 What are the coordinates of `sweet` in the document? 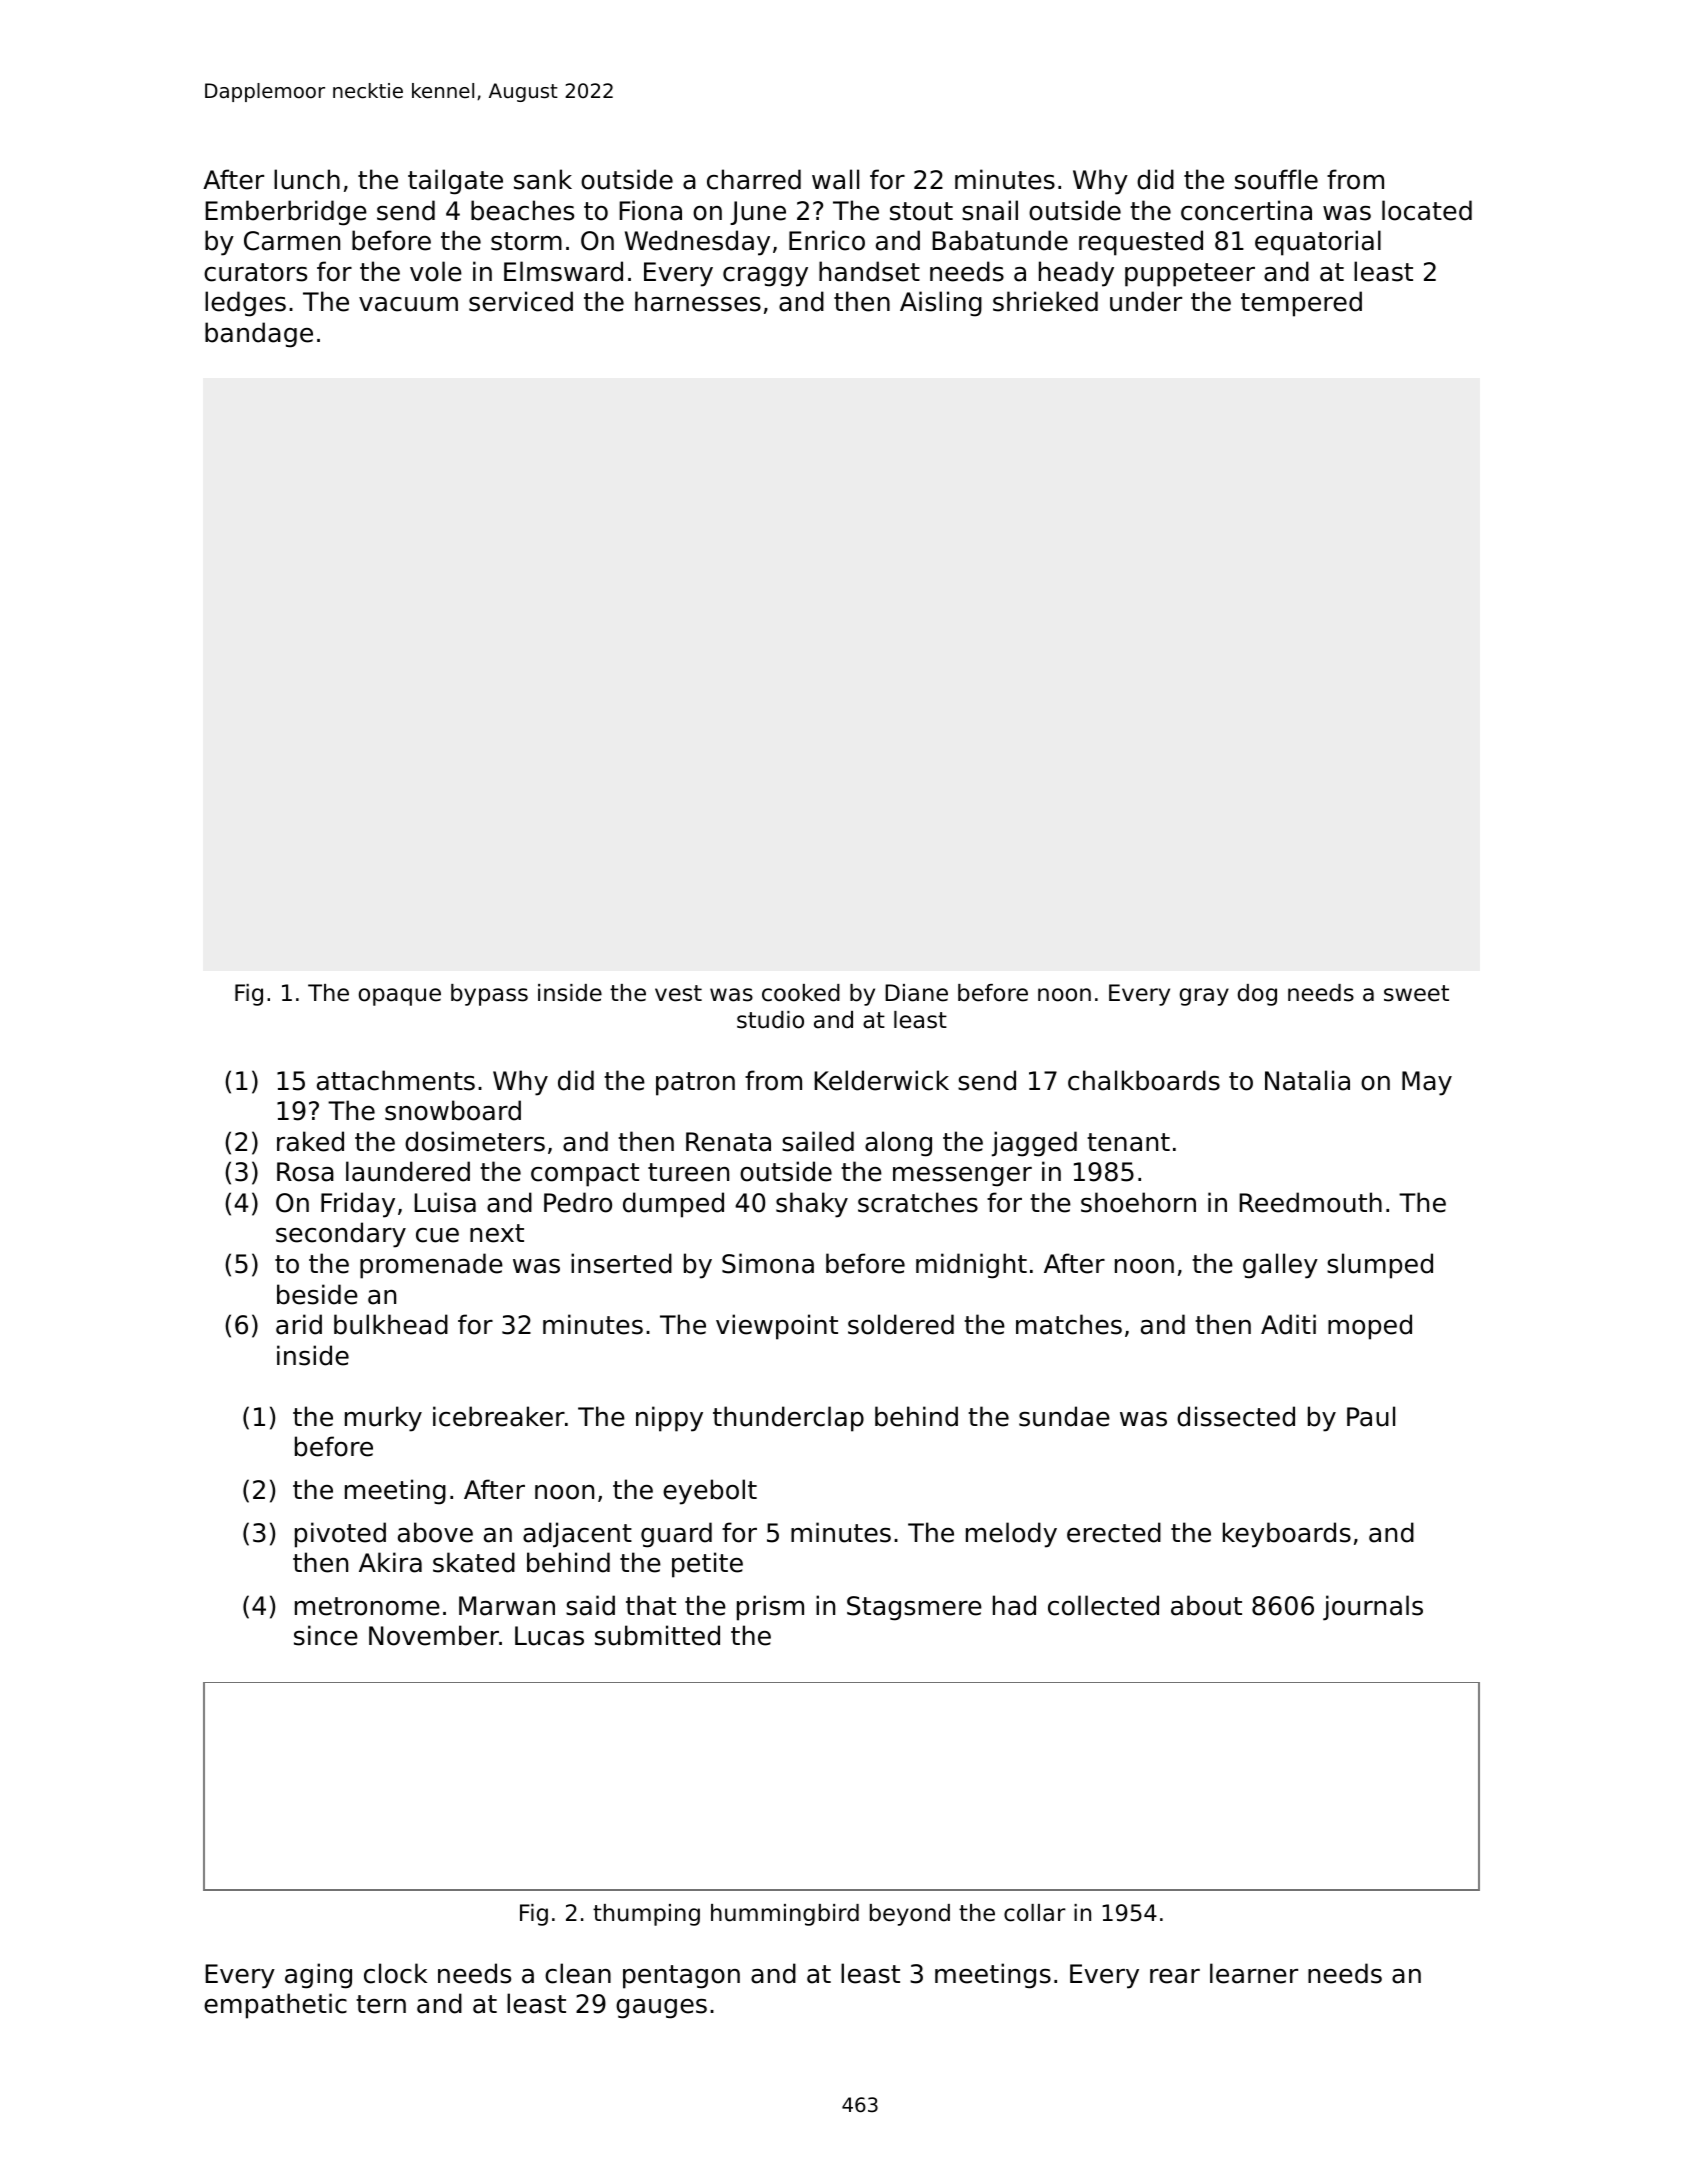 It's located at (1416, 993).
